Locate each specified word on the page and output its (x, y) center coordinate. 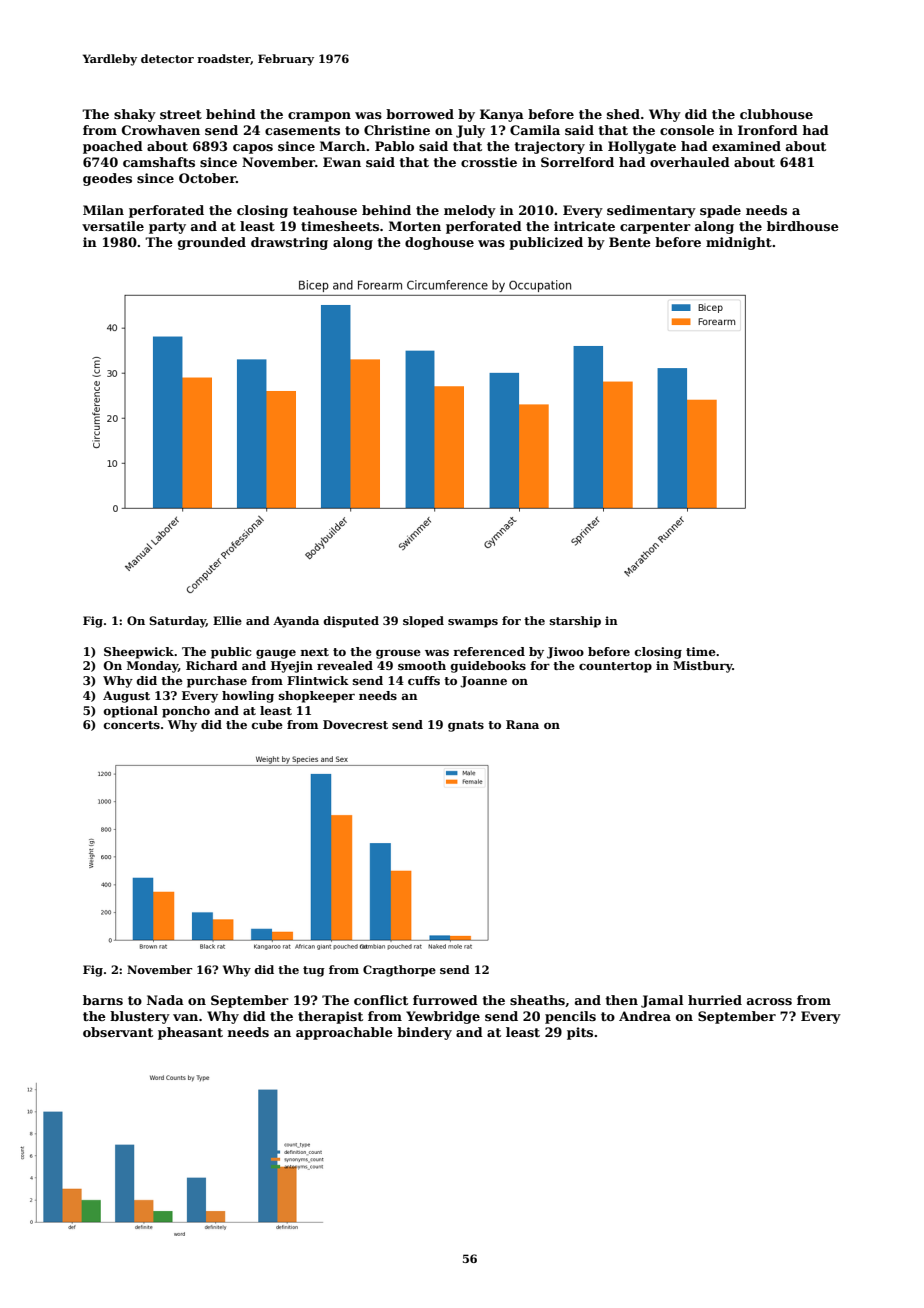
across (769, 1001)
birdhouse (803, 226)
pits (580, 1033)
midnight (739, 243)
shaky (135, 115)
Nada (165, 1000)
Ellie (227, 620)
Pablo (394, 146)
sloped (423, 622)
